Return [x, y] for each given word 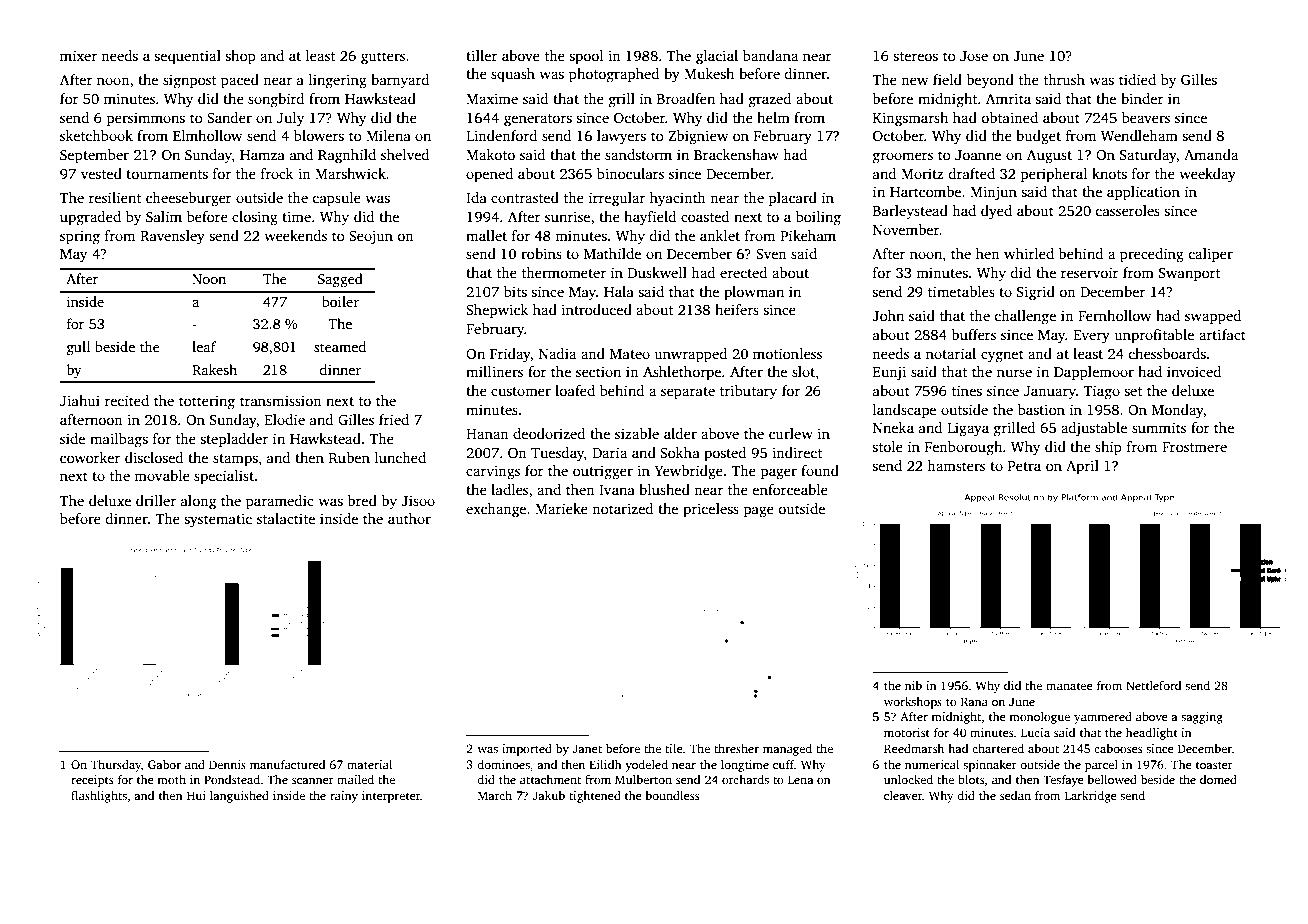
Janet [587, 748]
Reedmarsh [914, 748]
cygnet [1002, 356]
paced [240, 81]
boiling [818, 218]
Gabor [164, 764]
